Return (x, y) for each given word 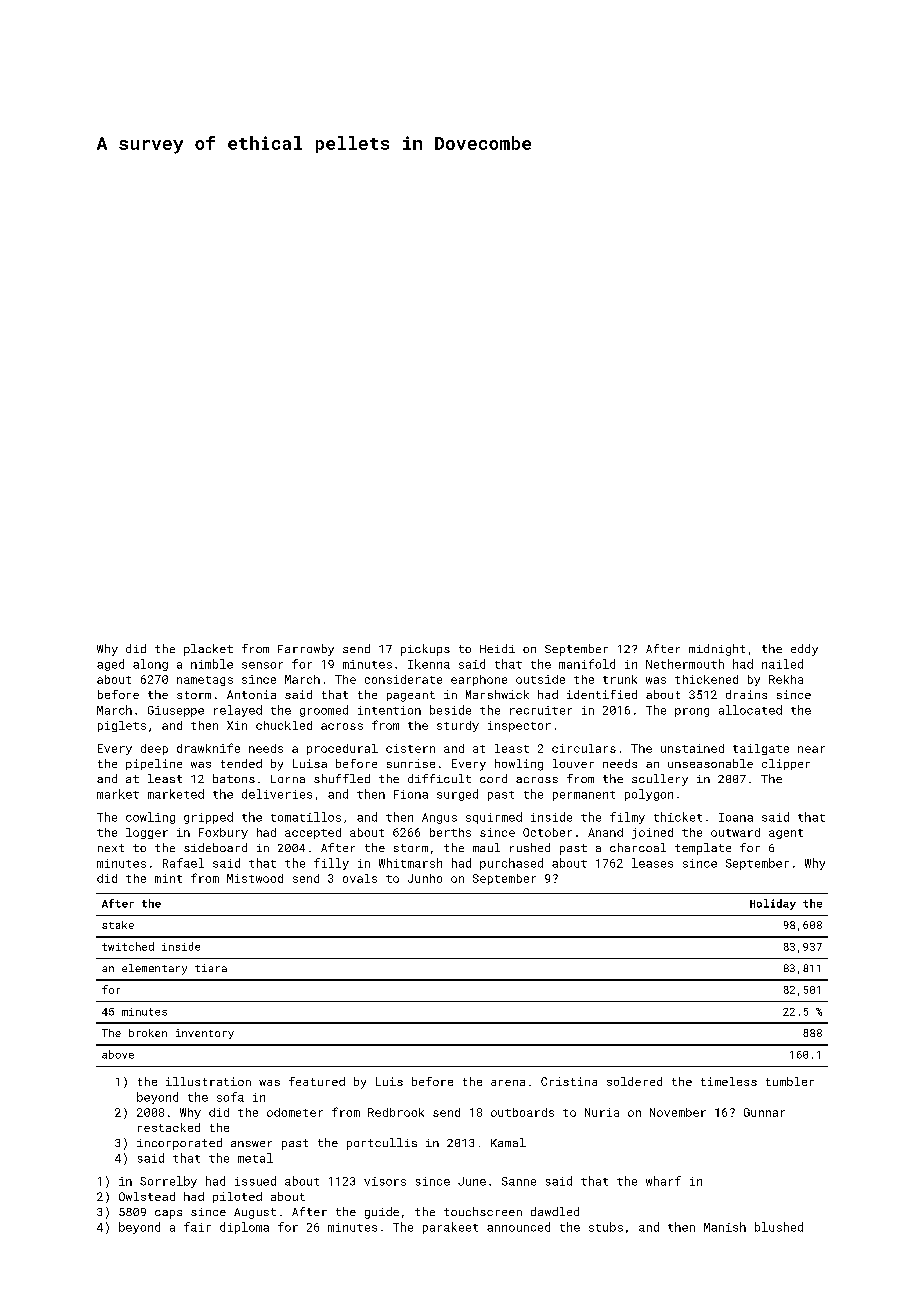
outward (735, 832)
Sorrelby (168, 1182)
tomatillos (306, 817)
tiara (211, 968)
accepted (313, 833)
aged (110, 665)
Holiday (773, 904)
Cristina (569, 1081)
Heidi (497, 648)
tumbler (790, 1081)
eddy (804, 650)
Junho (425, 878)
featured (317, 1081)
